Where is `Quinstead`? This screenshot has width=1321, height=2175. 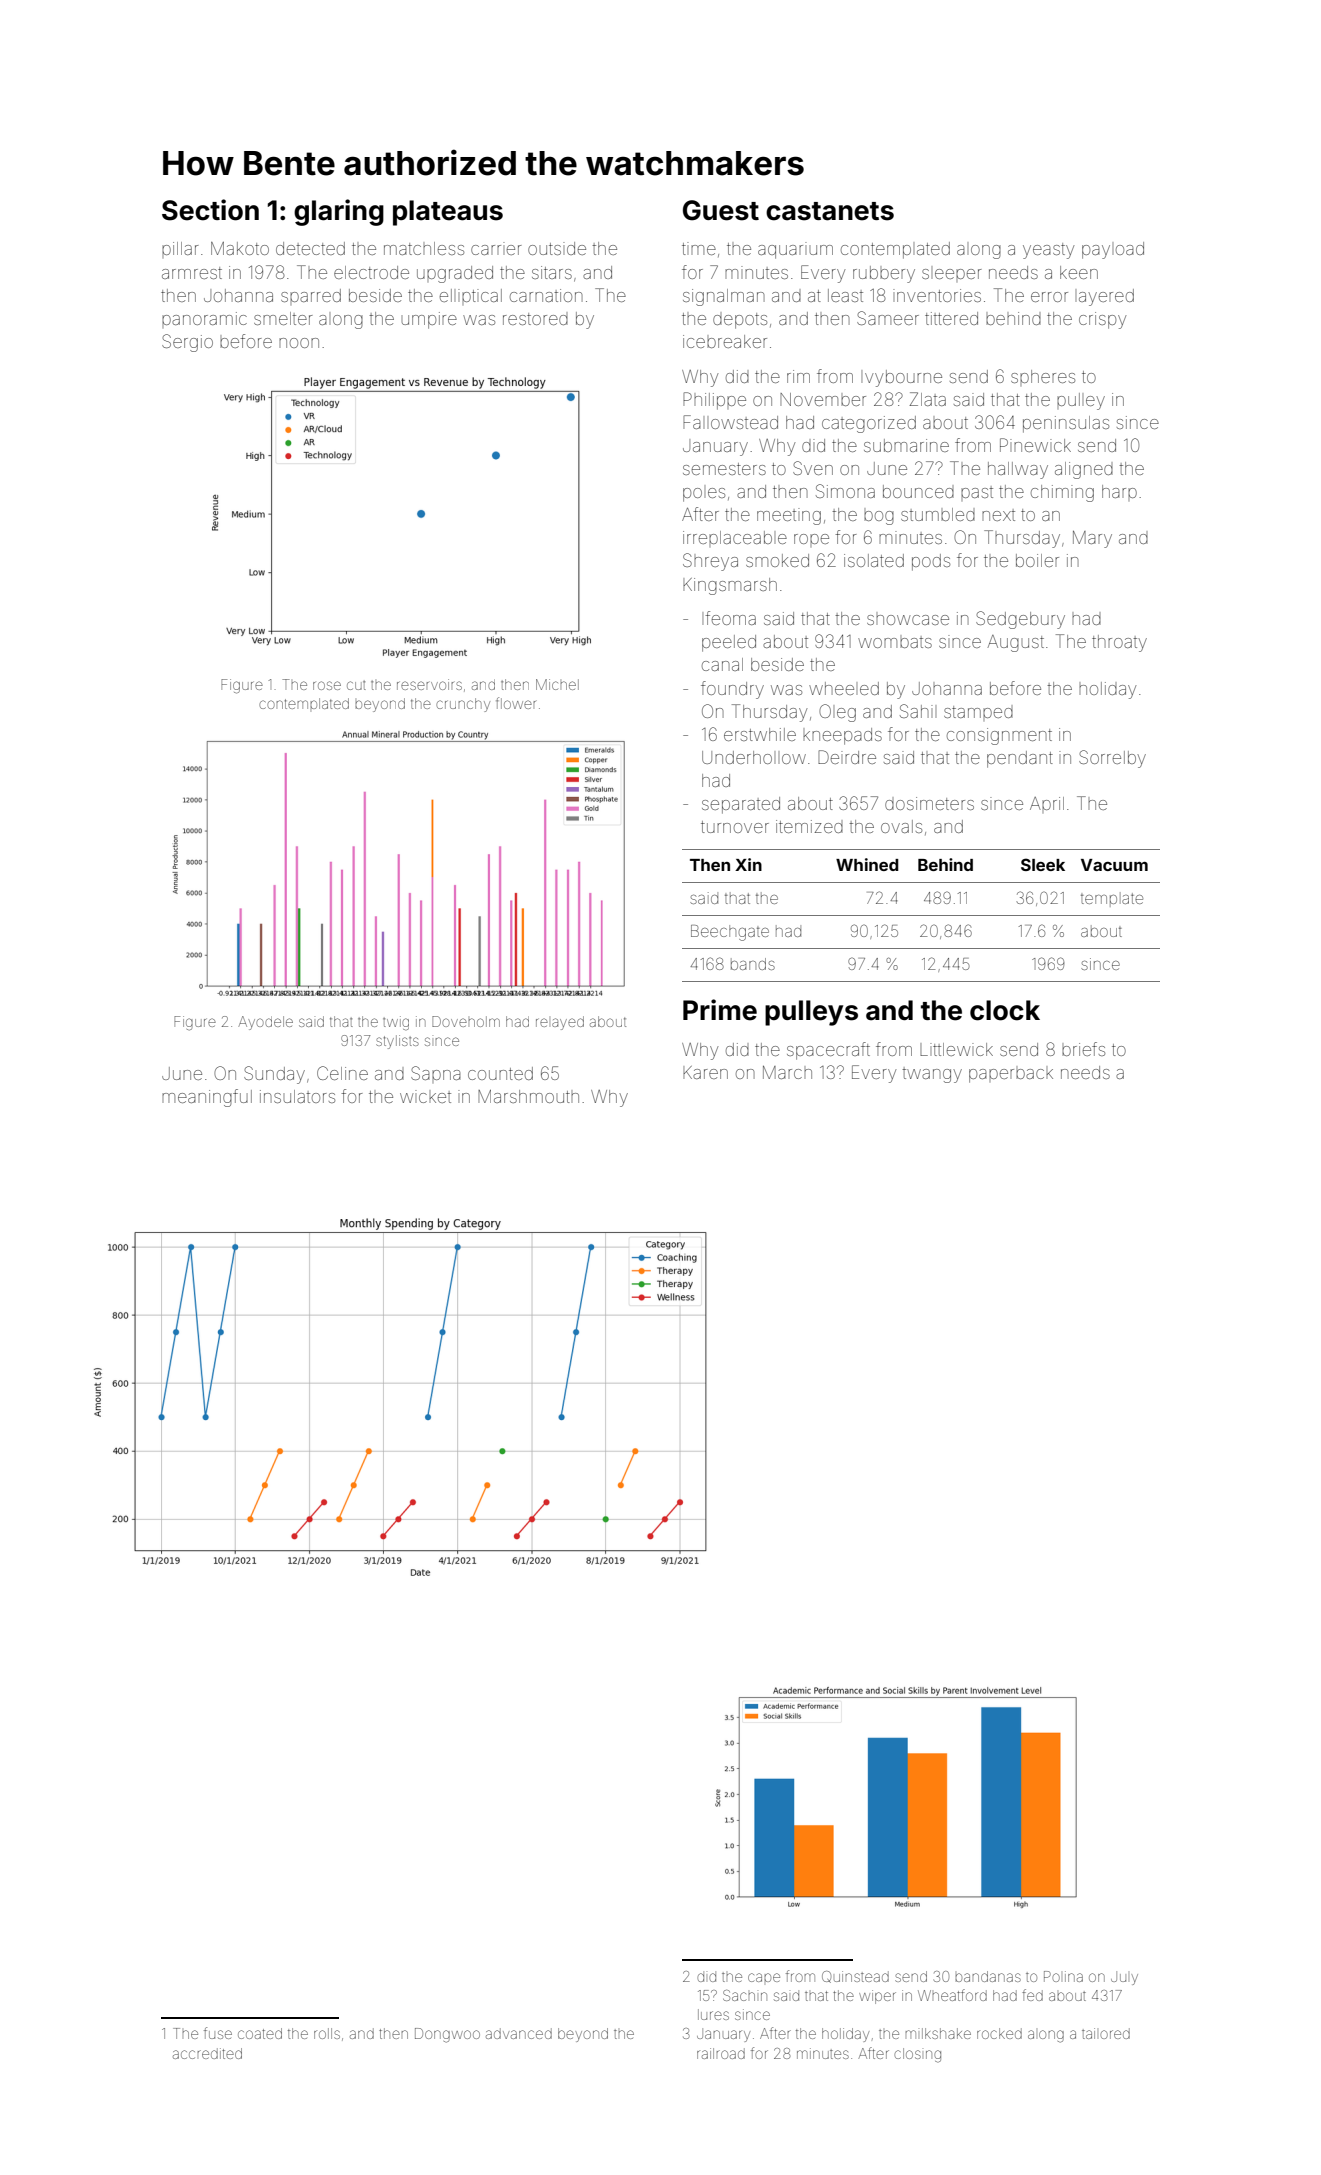
Quinstead is located at coordinates (855, 1977).
